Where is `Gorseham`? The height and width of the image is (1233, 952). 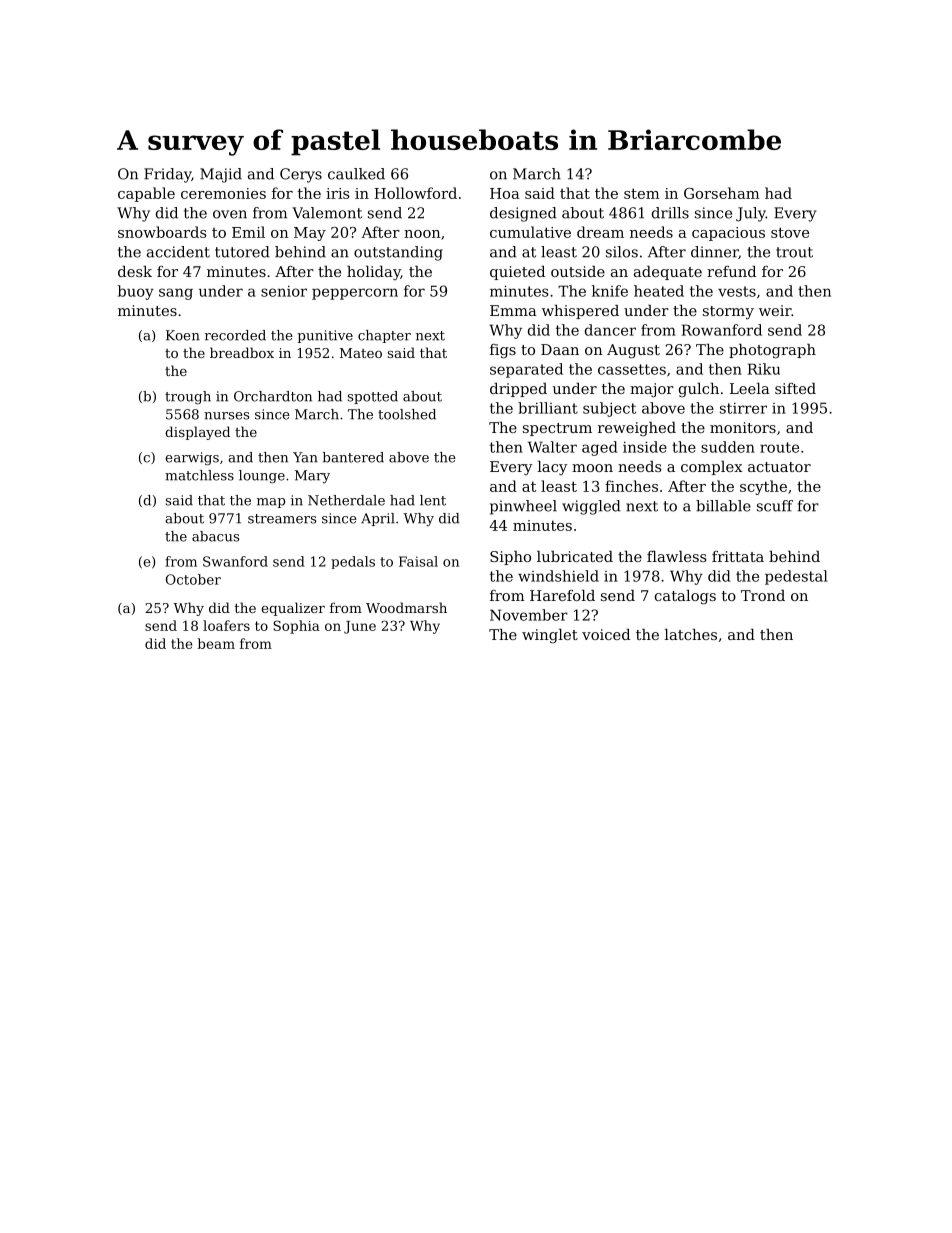
Gorseham is located at coordinates (722, 193).
